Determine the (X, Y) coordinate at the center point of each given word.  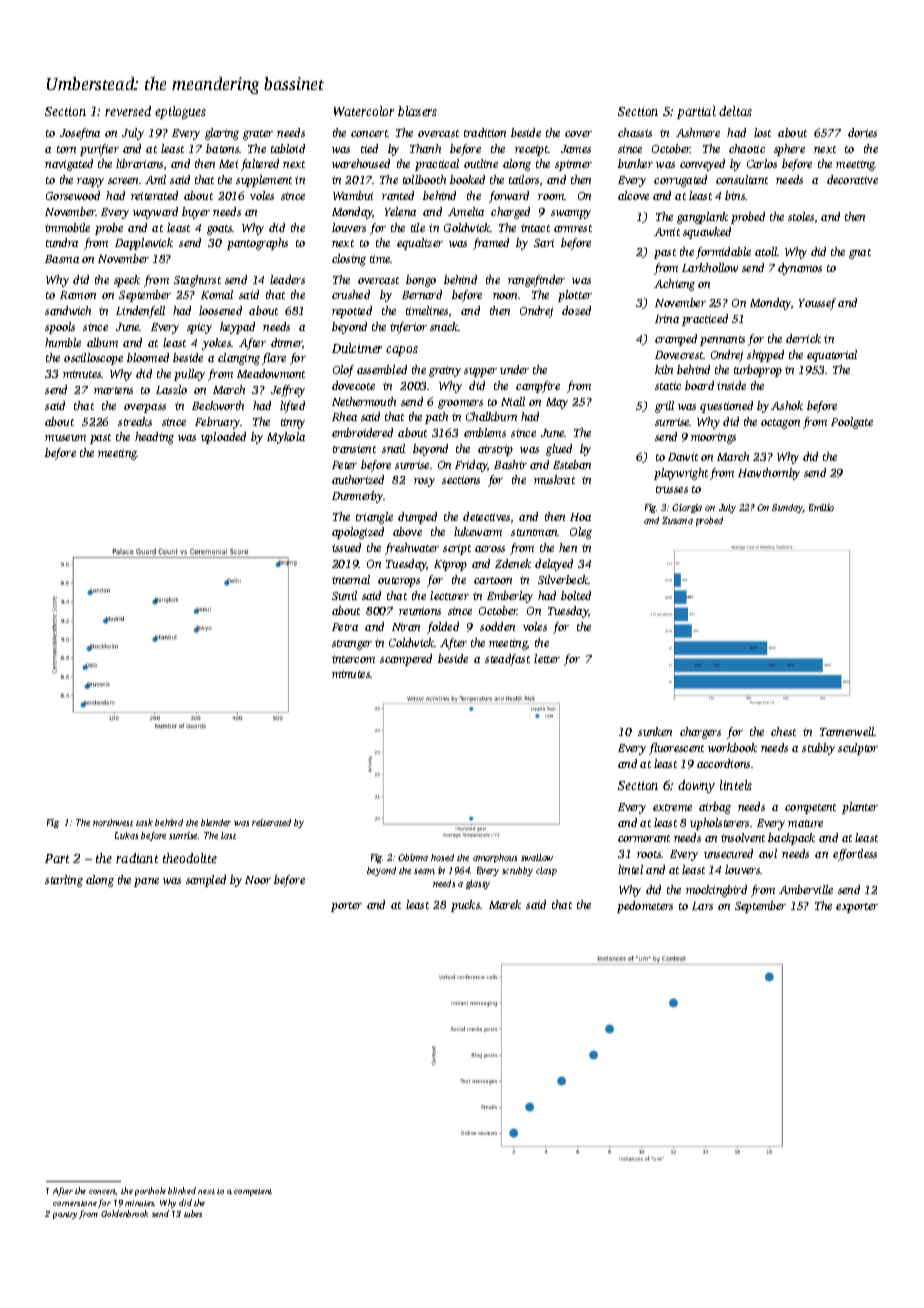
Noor (258, 880)
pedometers (645, 907)
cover (578, 134)
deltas (735, 111)
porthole (150, 1191)
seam (424, 871)
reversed (128, 111)
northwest (113, 822)
